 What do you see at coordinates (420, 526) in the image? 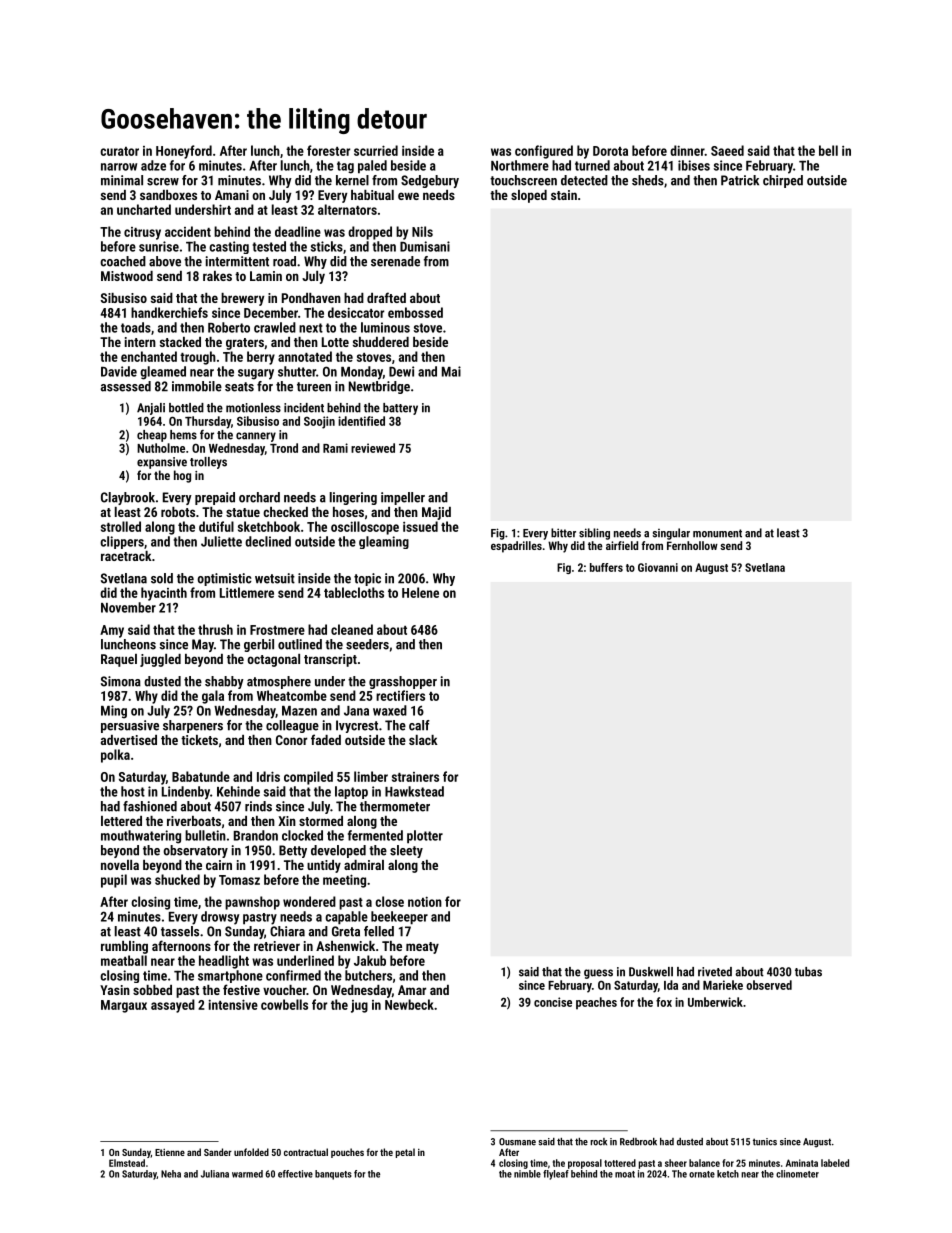
I see `issued` at bounding box center [420, 526].
